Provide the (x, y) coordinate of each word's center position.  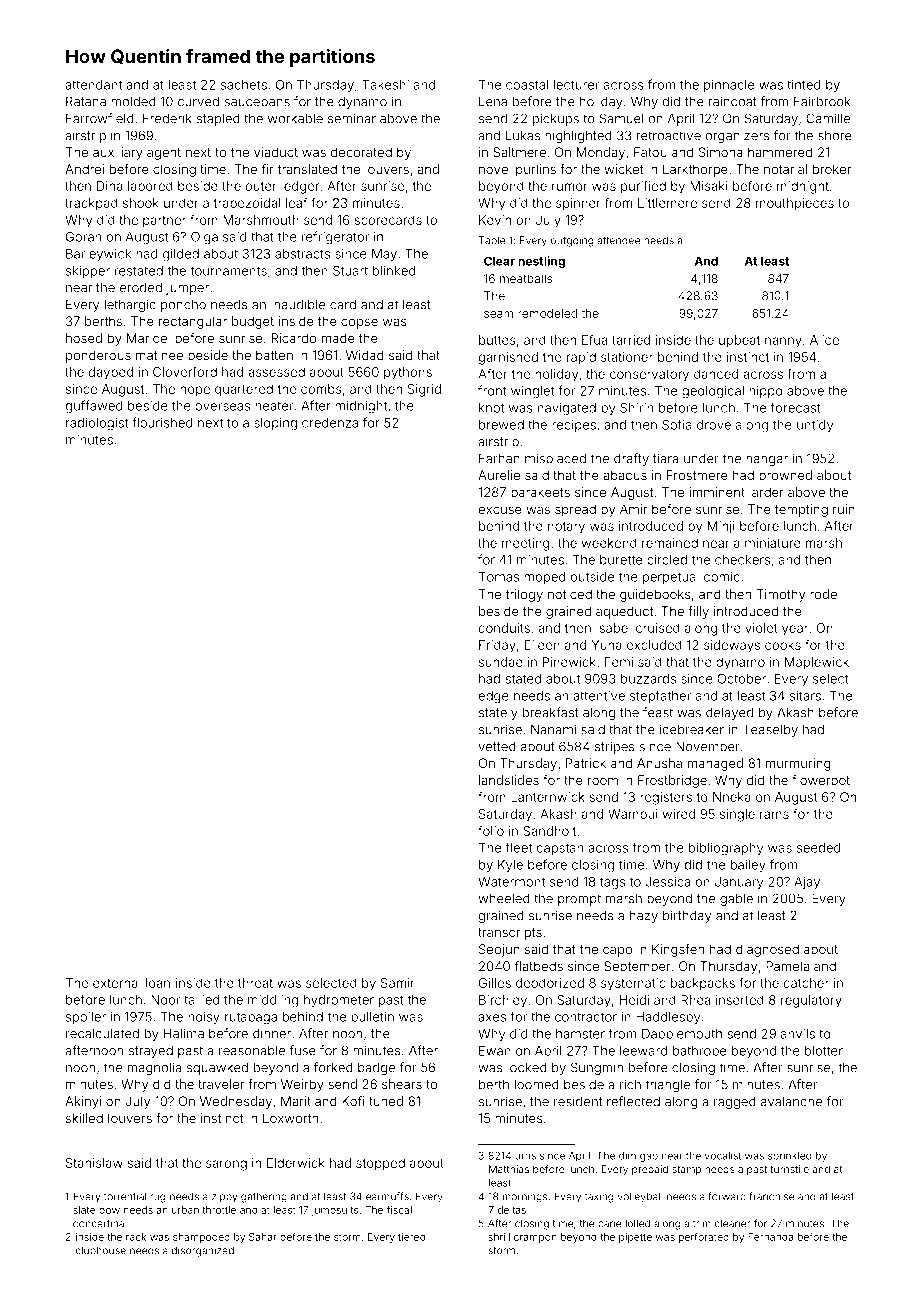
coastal (527, 85)
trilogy (524, 595)
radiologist (97, 424)
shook (141, 203)
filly (698, 612)
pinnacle (729, 86)
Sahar (263, 1237)
